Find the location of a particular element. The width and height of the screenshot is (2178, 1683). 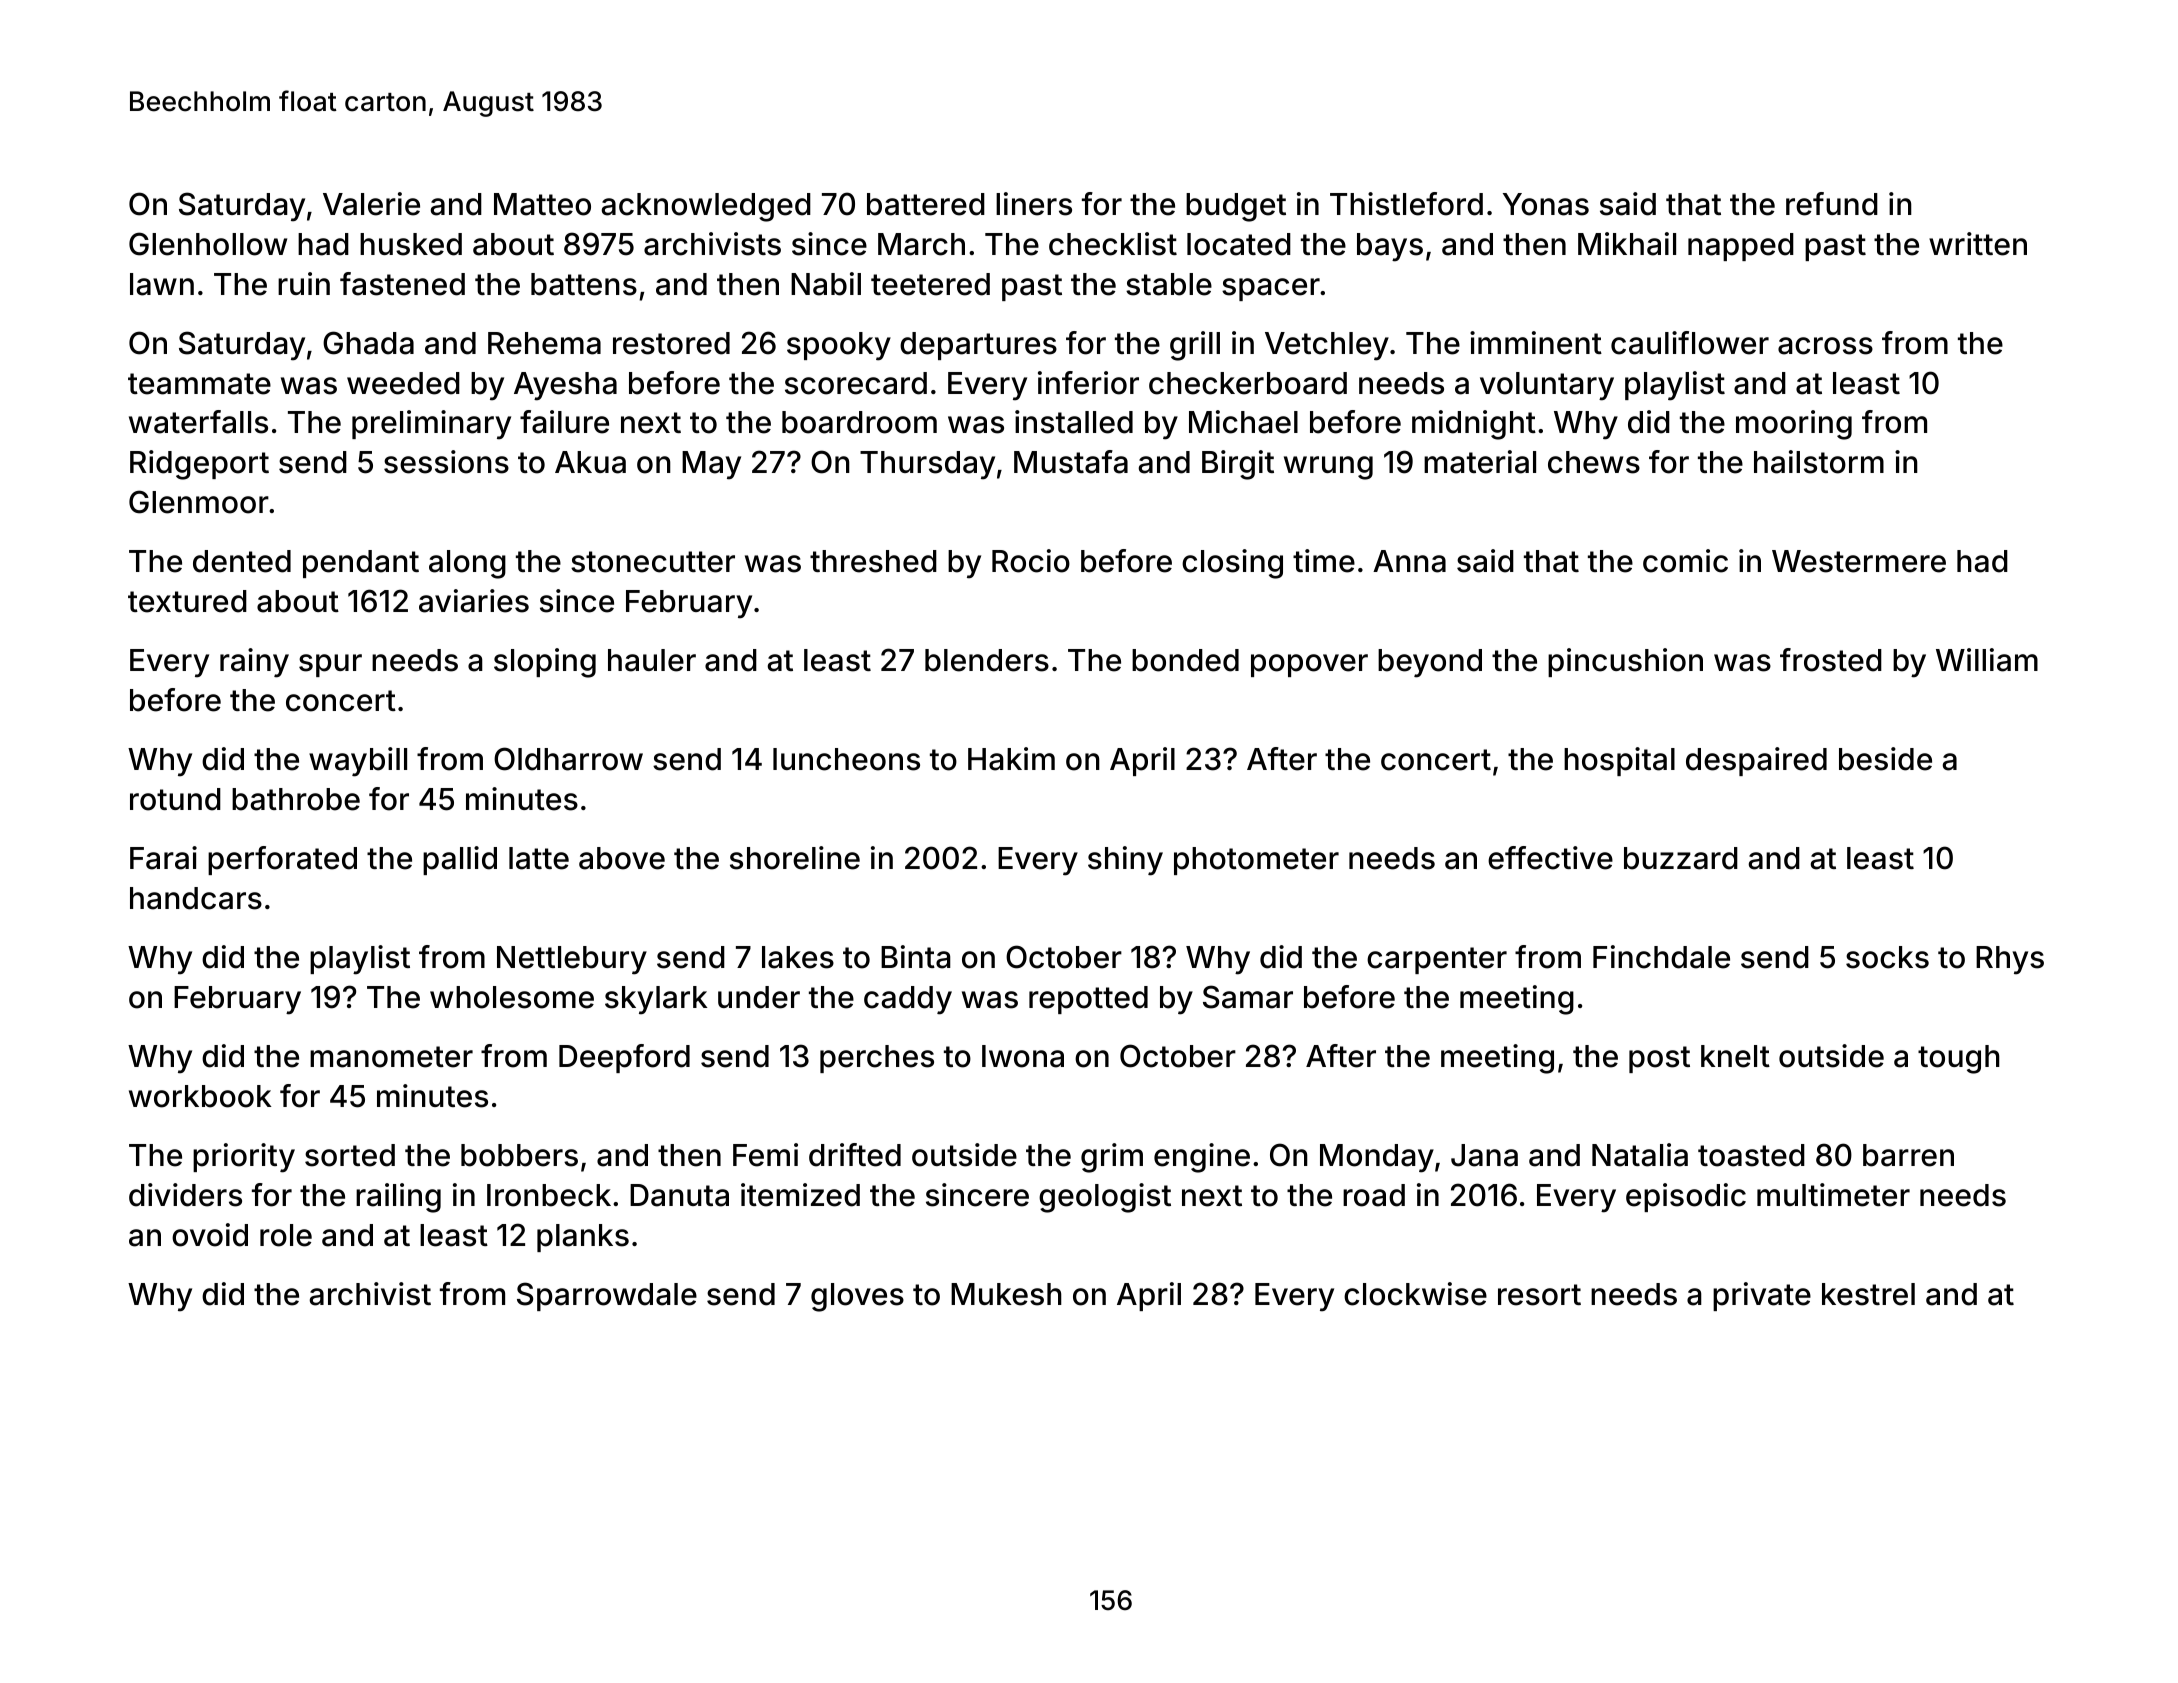

Anna is located at coordinates (1409, 561).
